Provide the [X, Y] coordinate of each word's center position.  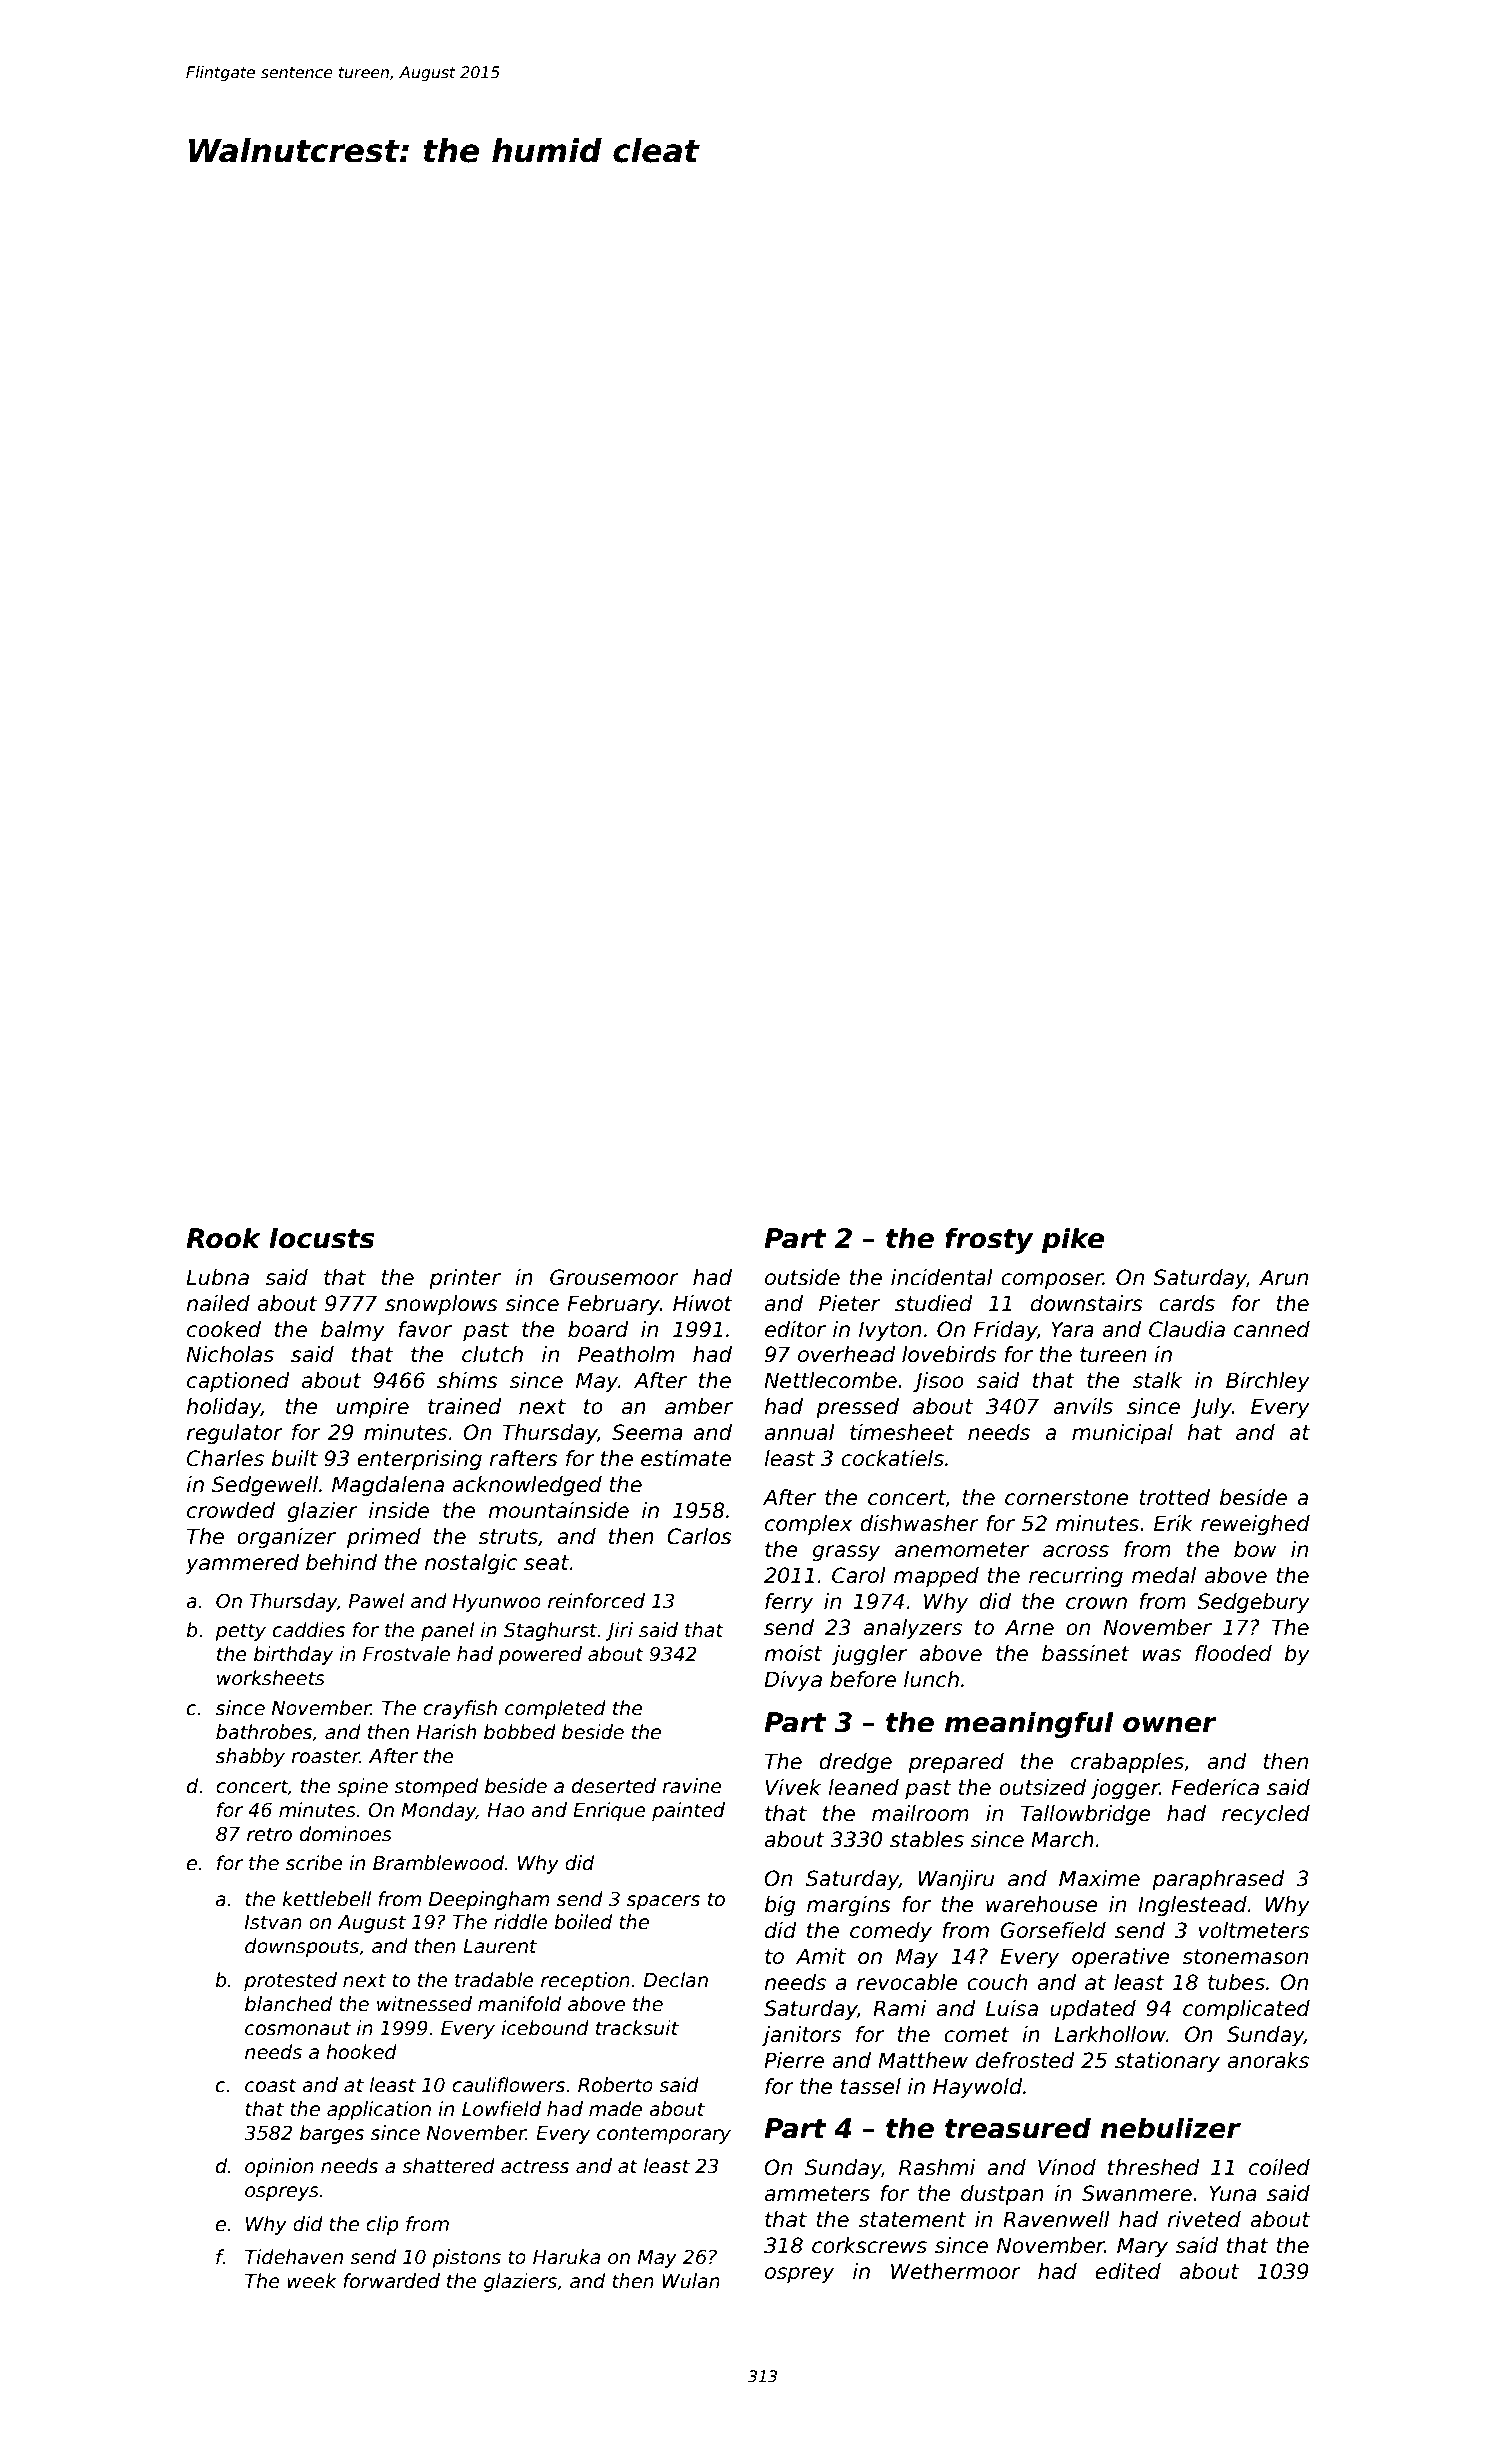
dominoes [346, 1834]
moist [793, 1653]
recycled [1266, 1815]
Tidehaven [294, 2257]
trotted [1174, 1497]
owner [1170, 1725]
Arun [1283, 1277]
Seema [647, 1432]
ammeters [817, 2194]
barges [332, 2134]
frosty [989, 1240]
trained [465, 1406]
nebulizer [1171, 2128]
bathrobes [264, 1732]
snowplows [441, 1305]
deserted [614, 1786]
